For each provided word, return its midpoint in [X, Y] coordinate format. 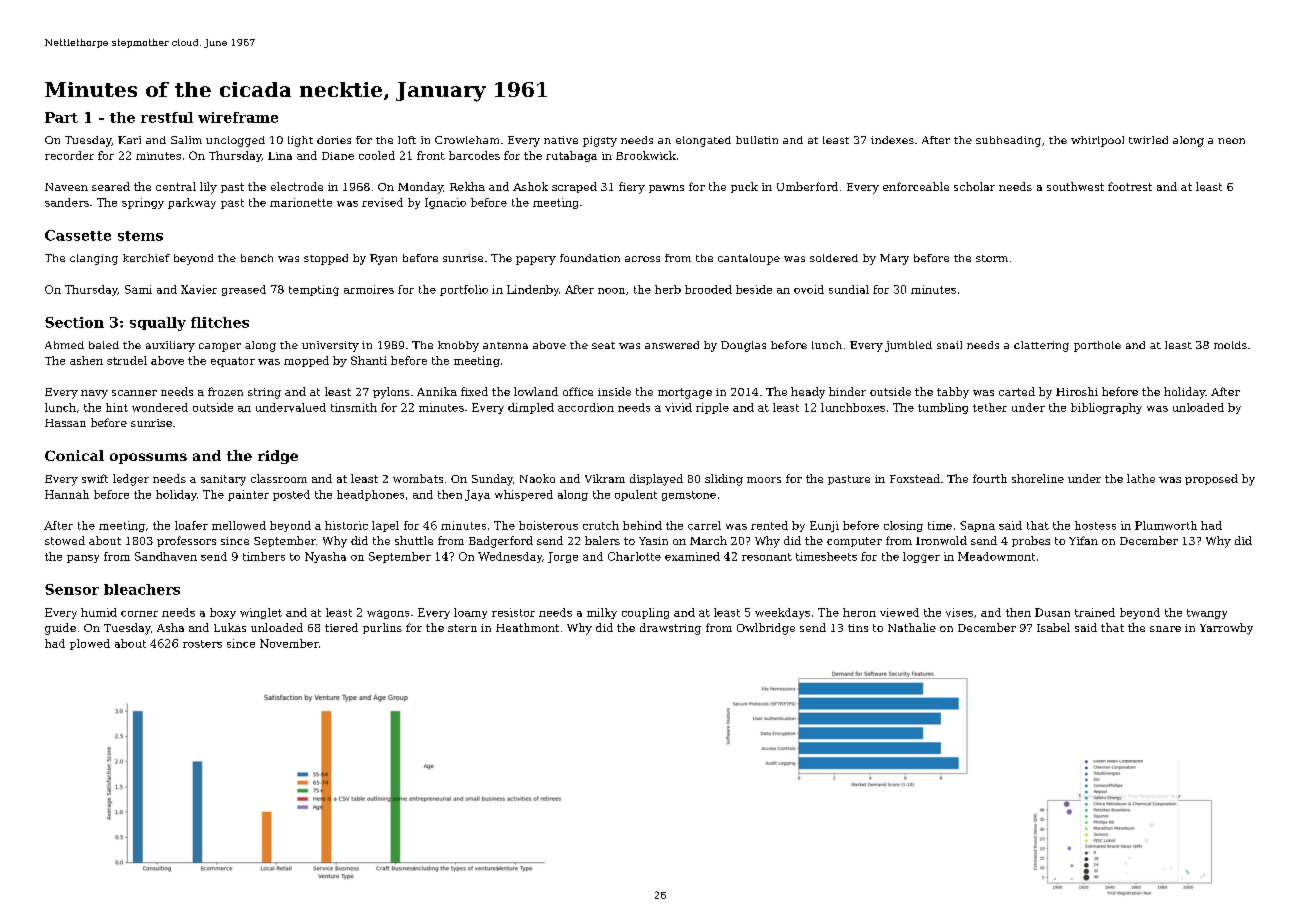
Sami [138, 289]
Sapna [977, 526]
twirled [1148, 140]
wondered [160, 407]
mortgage [685, 393]
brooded [708, 289]
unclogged [235, 141]
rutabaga [571, 156]
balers [602, 540]
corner [139, 614]
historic [346, 525]
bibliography [1106, 408]
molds [1230, 345]
